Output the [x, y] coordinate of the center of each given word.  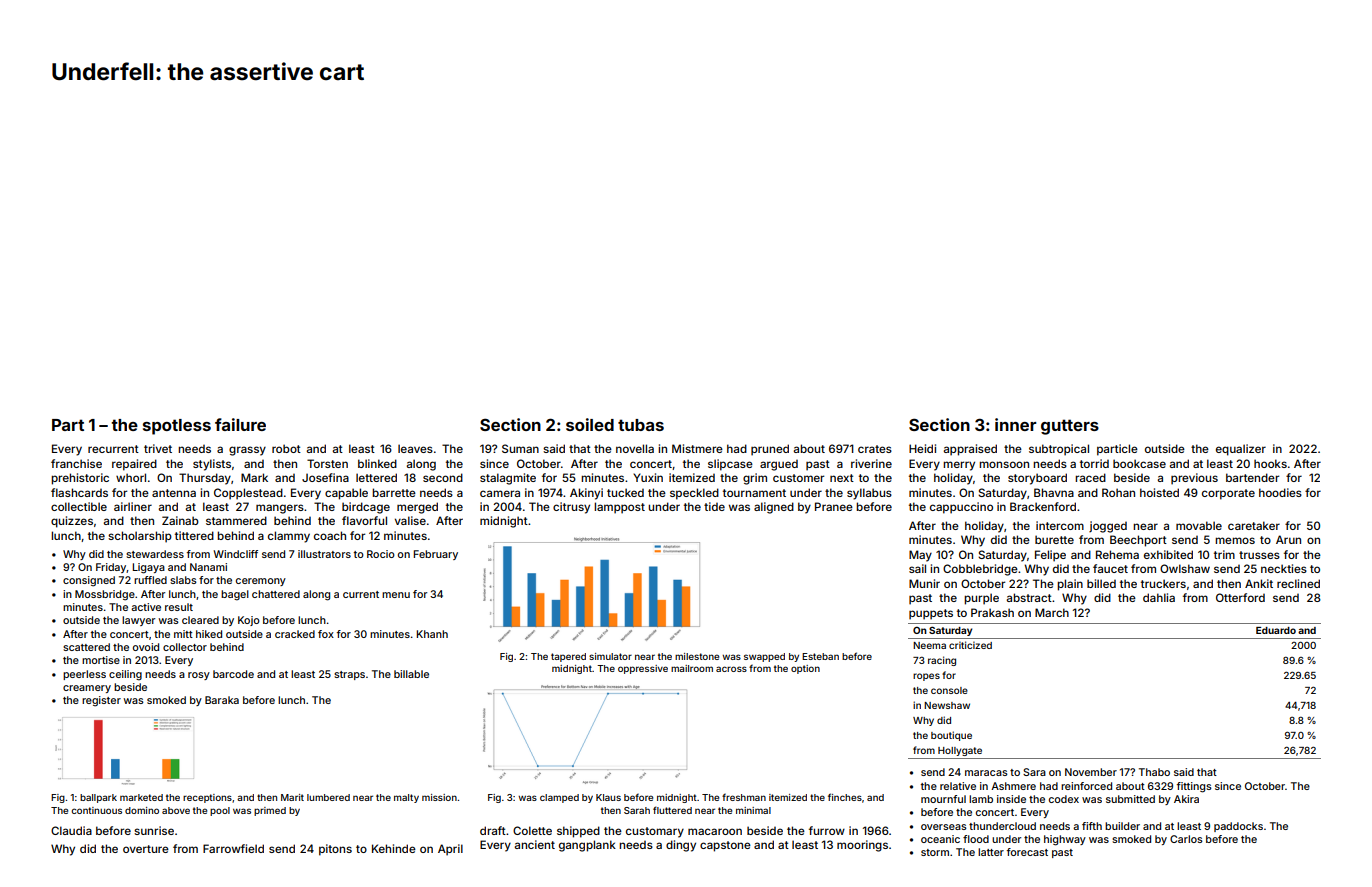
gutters [1070, 427]
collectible [79, 506]
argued [779, 465]
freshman [744, 797]
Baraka [222, 700]
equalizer [1241, 450]
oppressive [643, 669]
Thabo [1154, 772]
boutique [951, 736]
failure [240, 424]
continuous [96, 810]
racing [942, 661]
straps [349, 675]
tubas [641, 425]
